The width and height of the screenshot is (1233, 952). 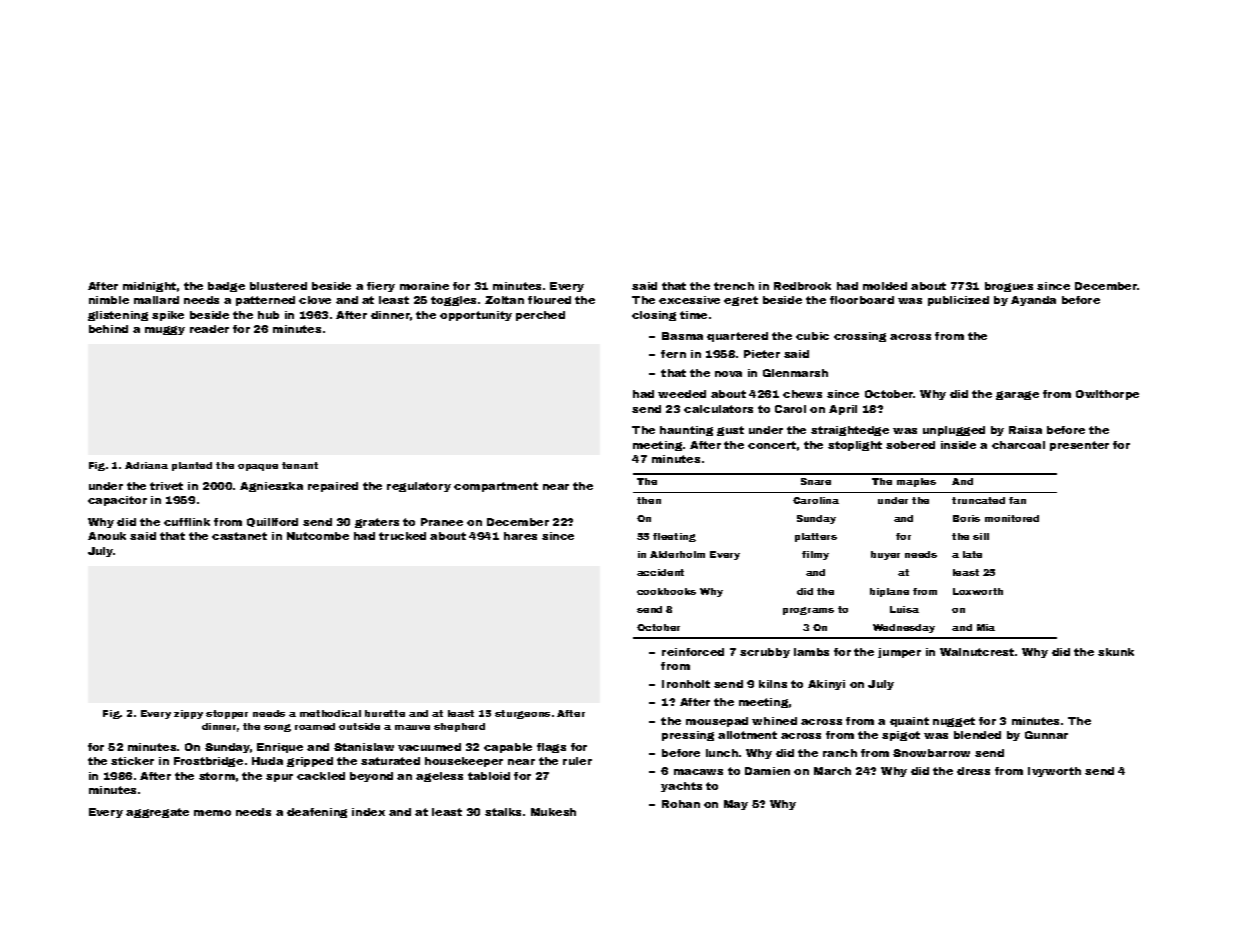 I want to click on garage, so click(x=1017, y=395).
